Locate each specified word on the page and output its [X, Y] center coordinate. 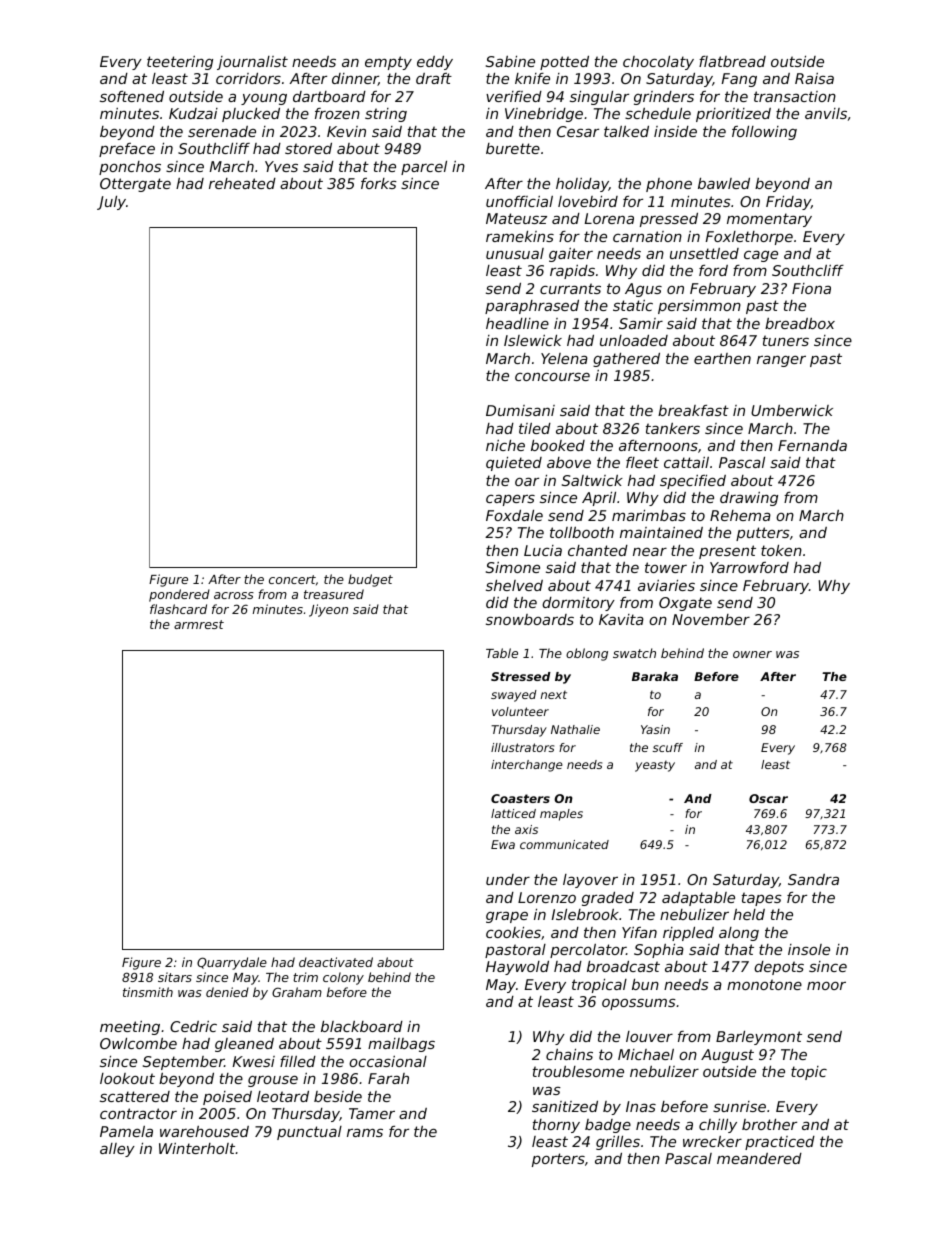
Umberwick [792, 410]
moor [826, 985]
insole [809, 949]
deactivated [336, 962]
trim [305, 977]
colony [343, 978]
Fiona [811, 288]
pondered [179, 595]
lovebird [588, 201]
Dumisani [520, 410]
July [111, 203]
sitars [175, 977]
